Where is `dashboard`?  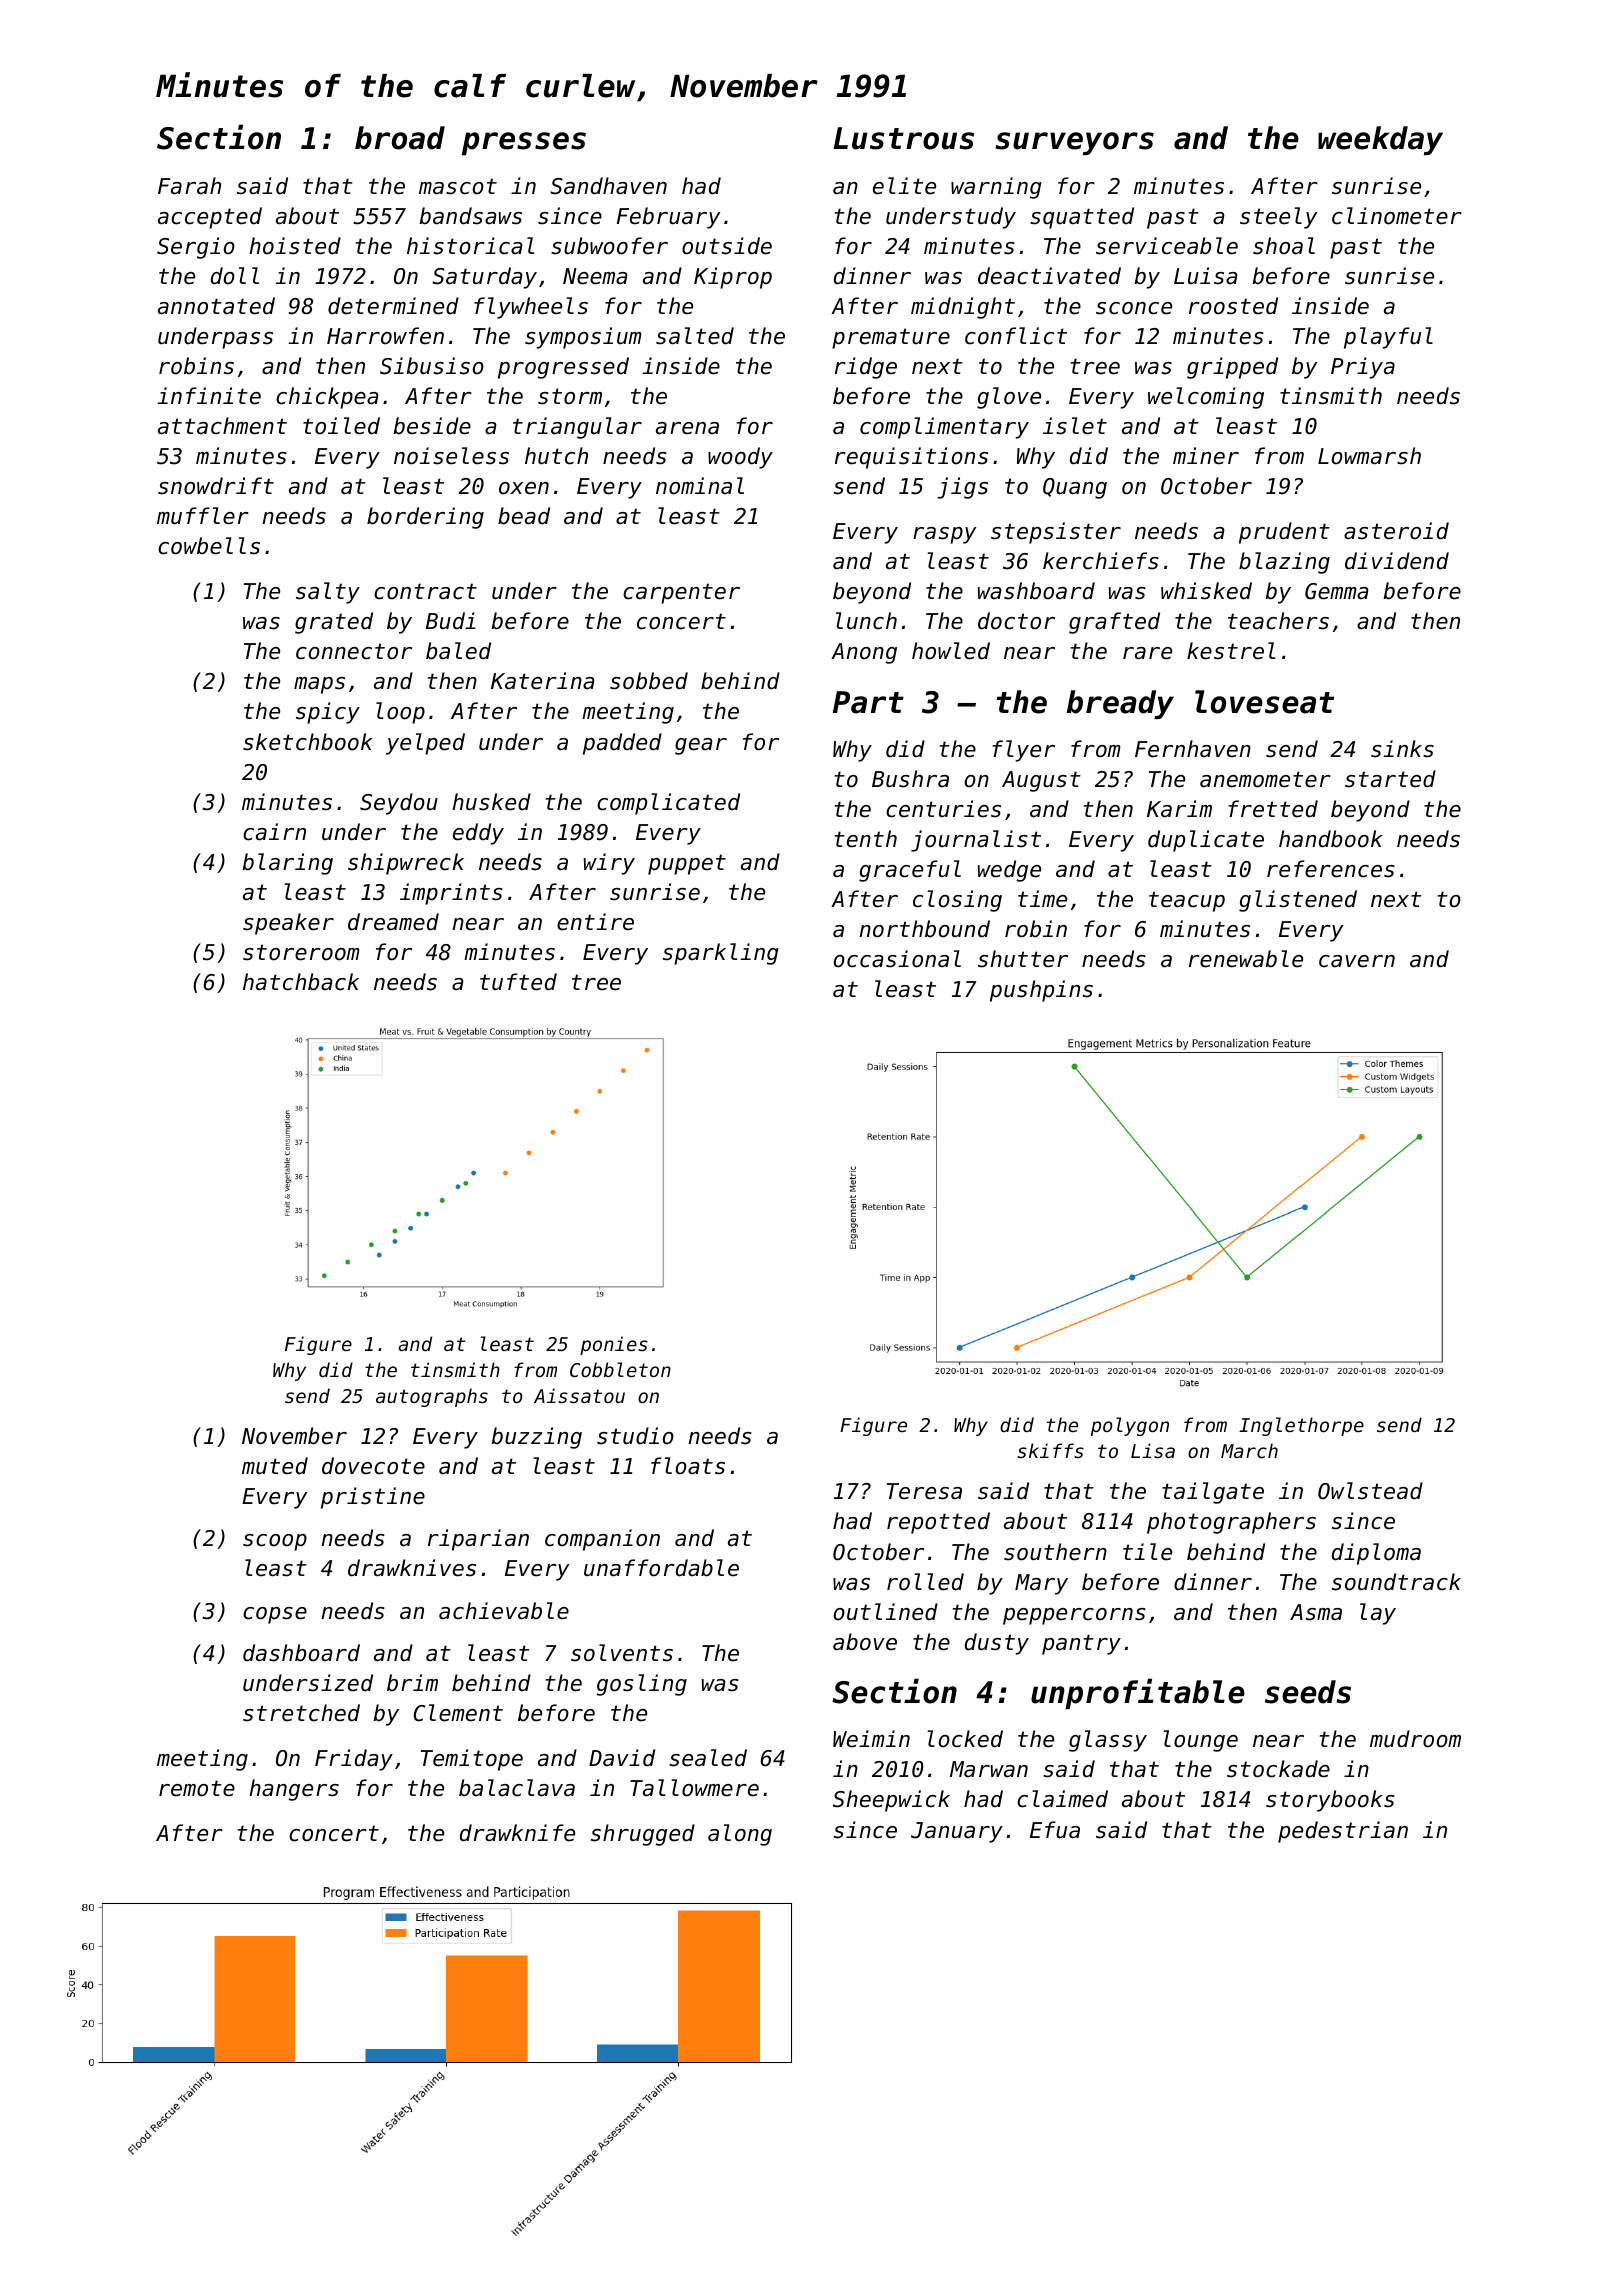
dashboard is located at coordinates (301, 1653).
